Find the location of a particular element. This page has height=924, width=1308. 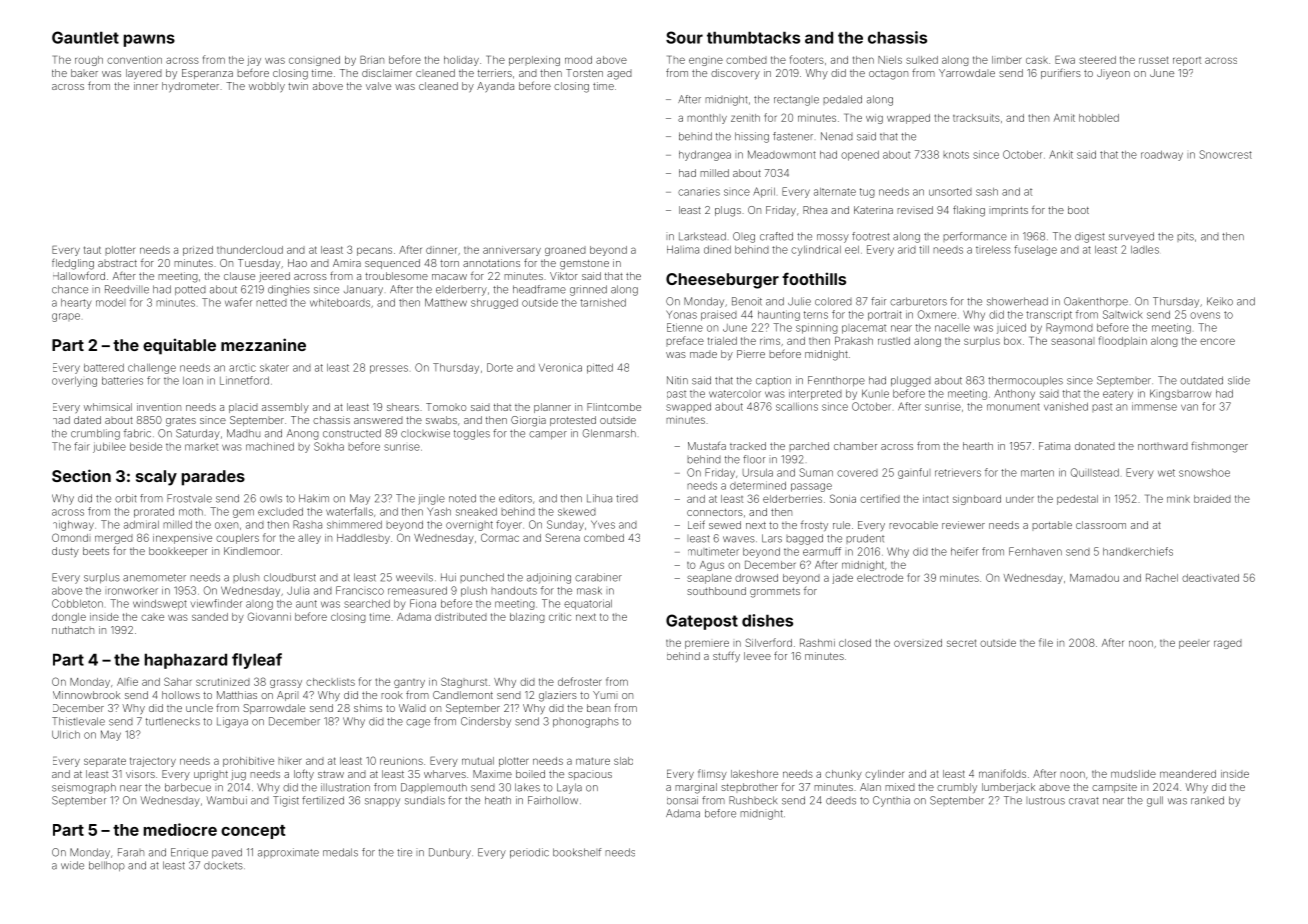

cloudburst is located at coordinates (290, 577).
